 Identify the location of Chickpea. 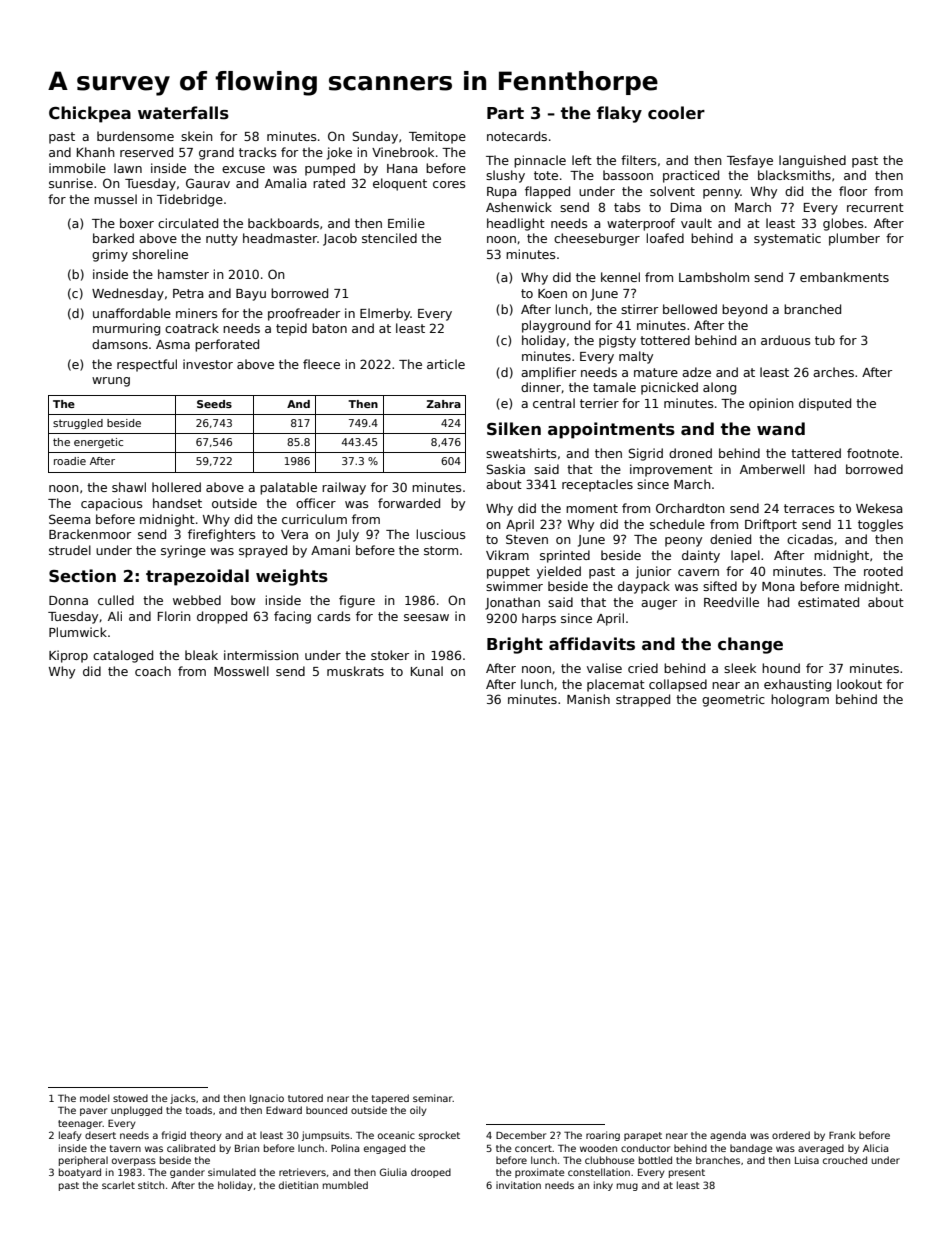
(90, 114).
